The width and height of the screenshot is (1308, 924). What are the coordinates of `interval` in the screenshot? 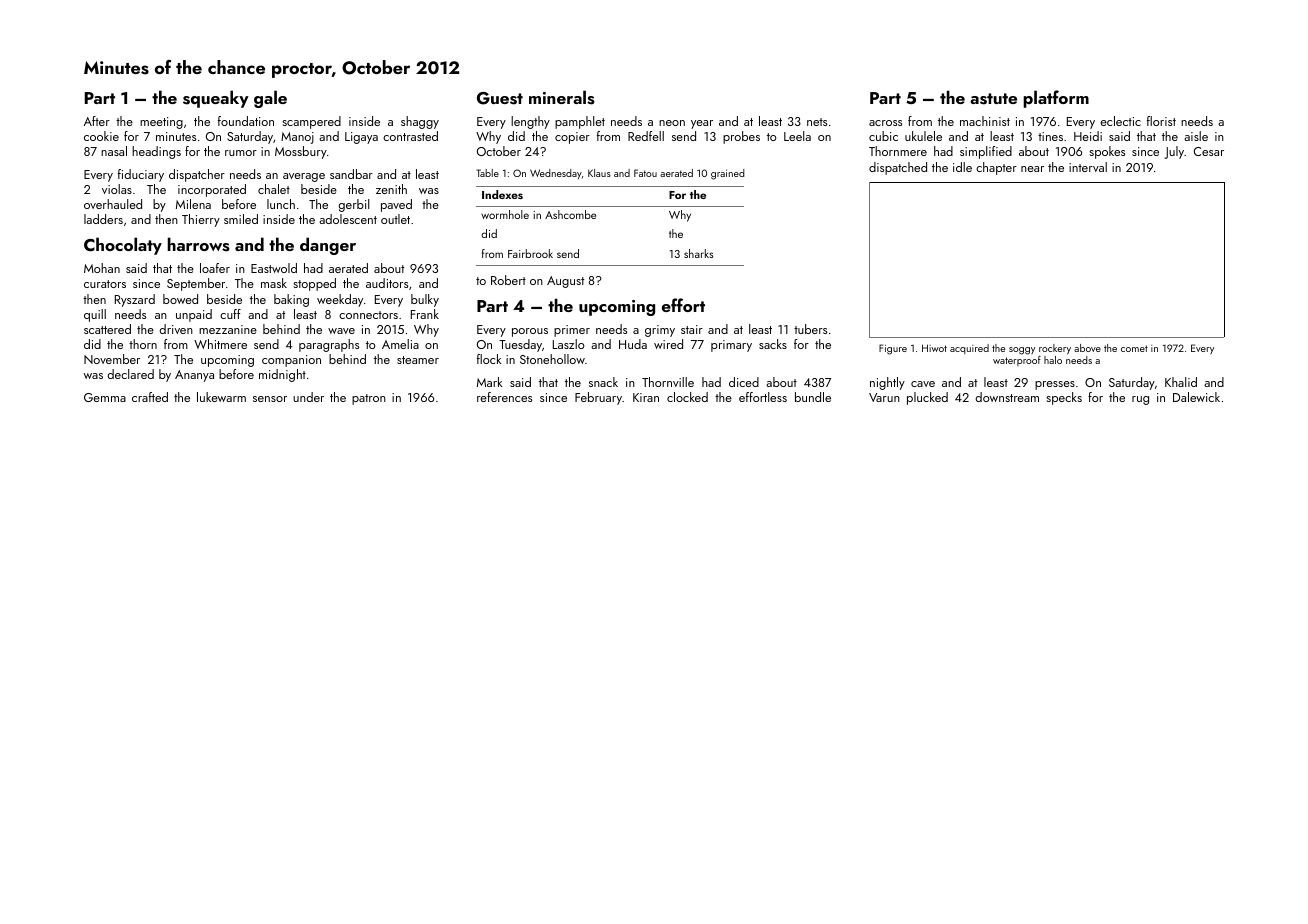 It's located at (1088, 167).
